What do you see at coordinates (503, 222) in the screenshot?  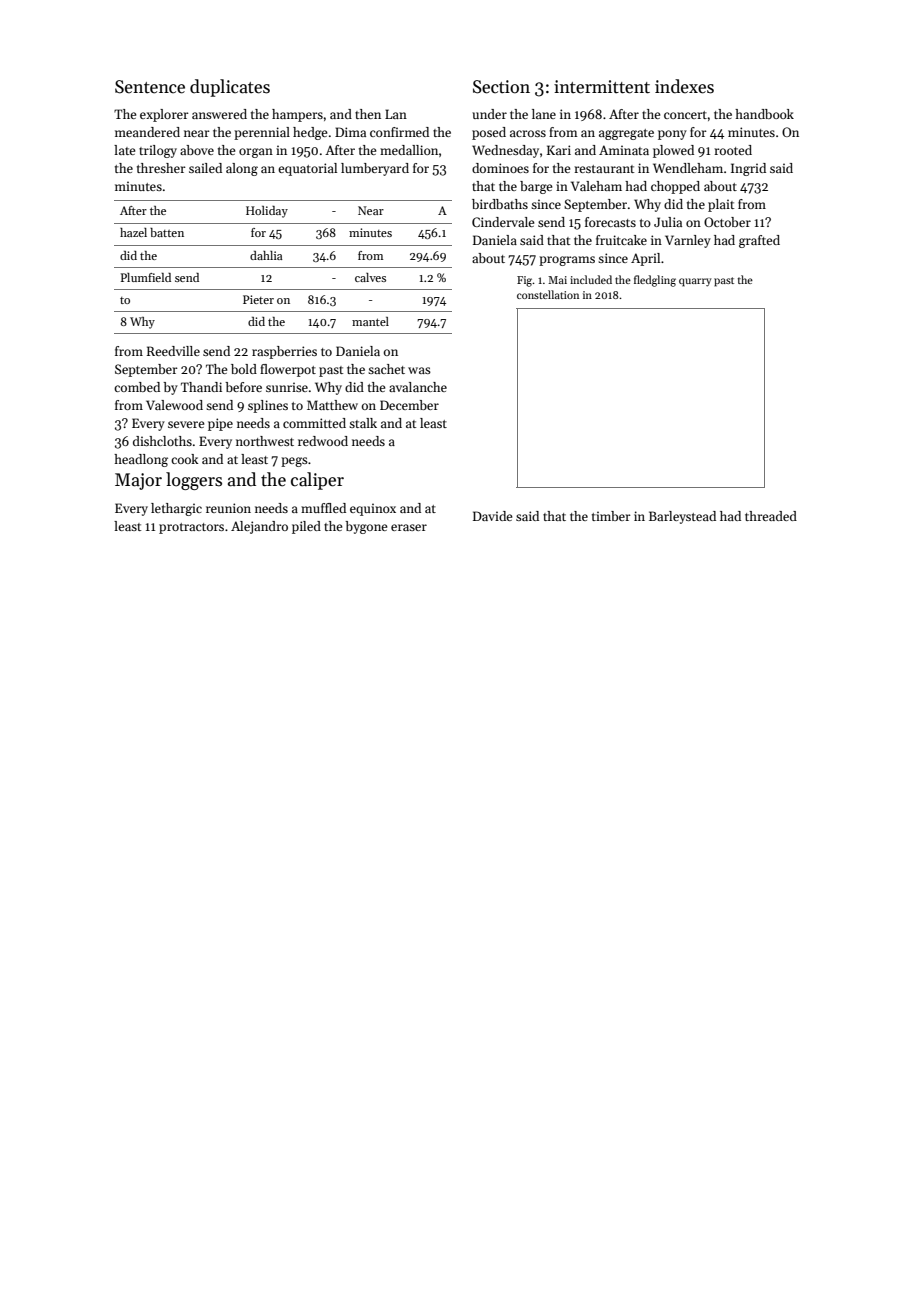 I see `Cindervale` at bounding box center [503, 222].
